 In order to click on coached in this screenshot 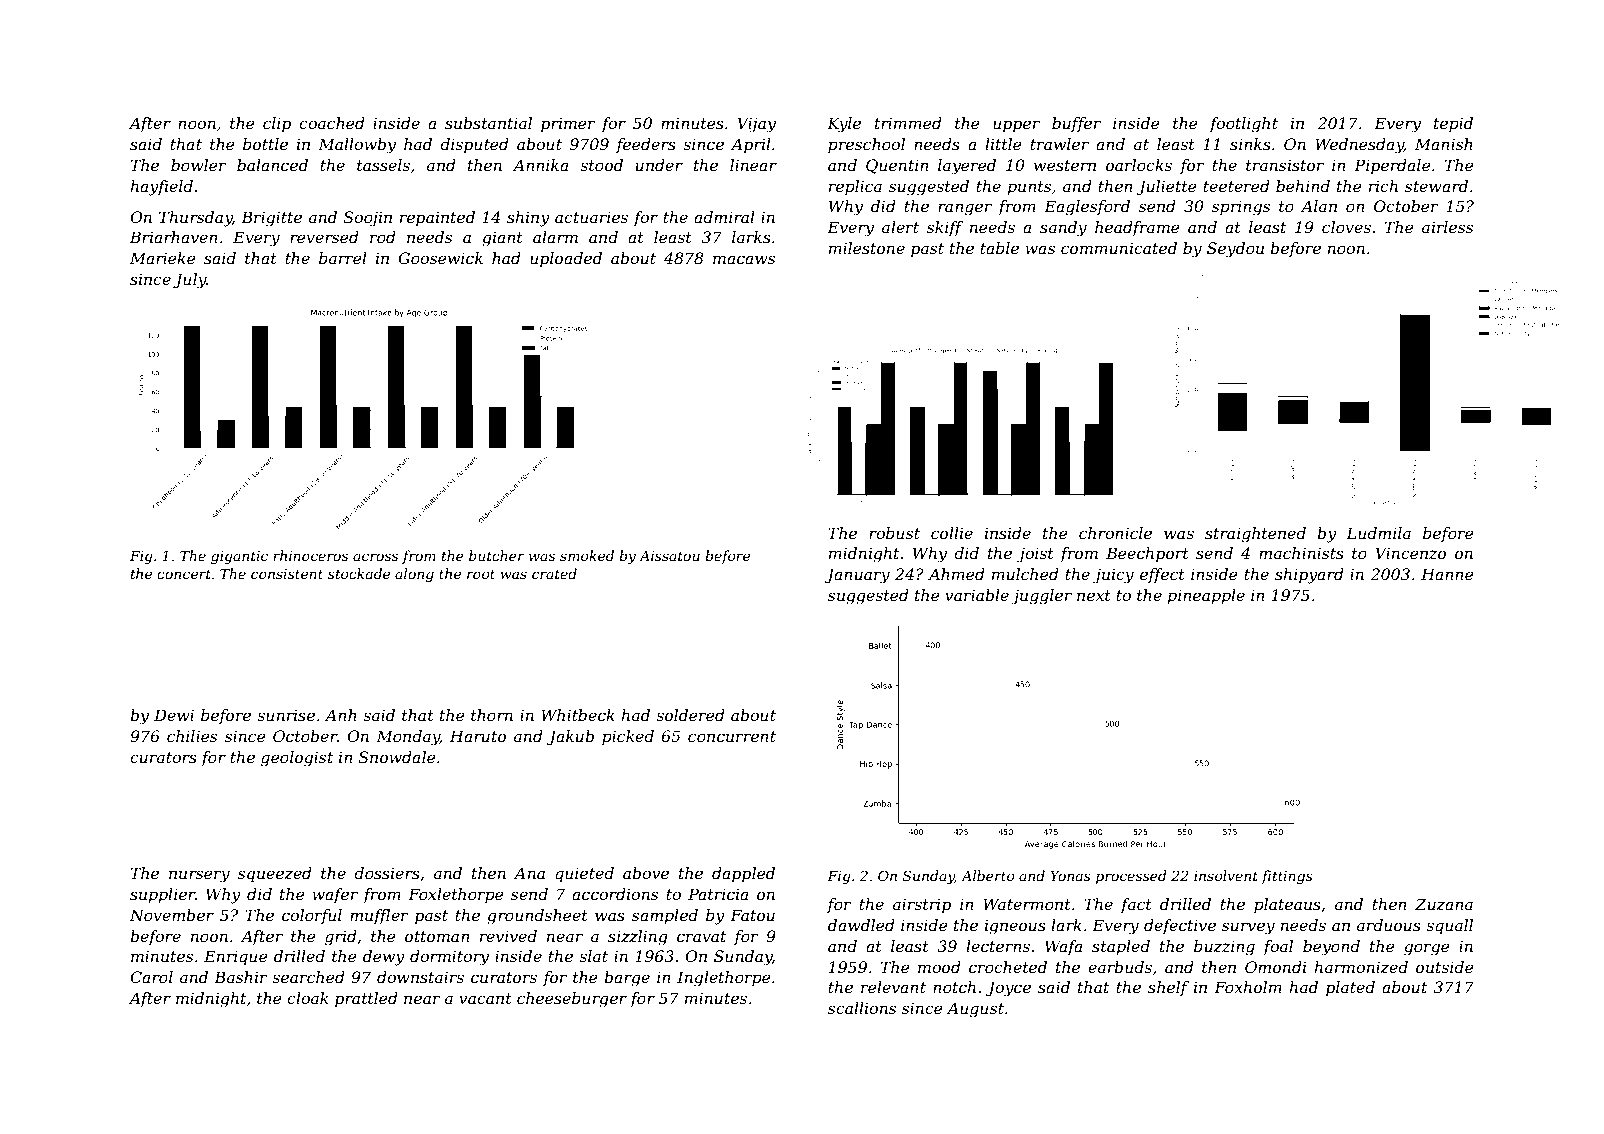, I will do `click(332, 123)`.
